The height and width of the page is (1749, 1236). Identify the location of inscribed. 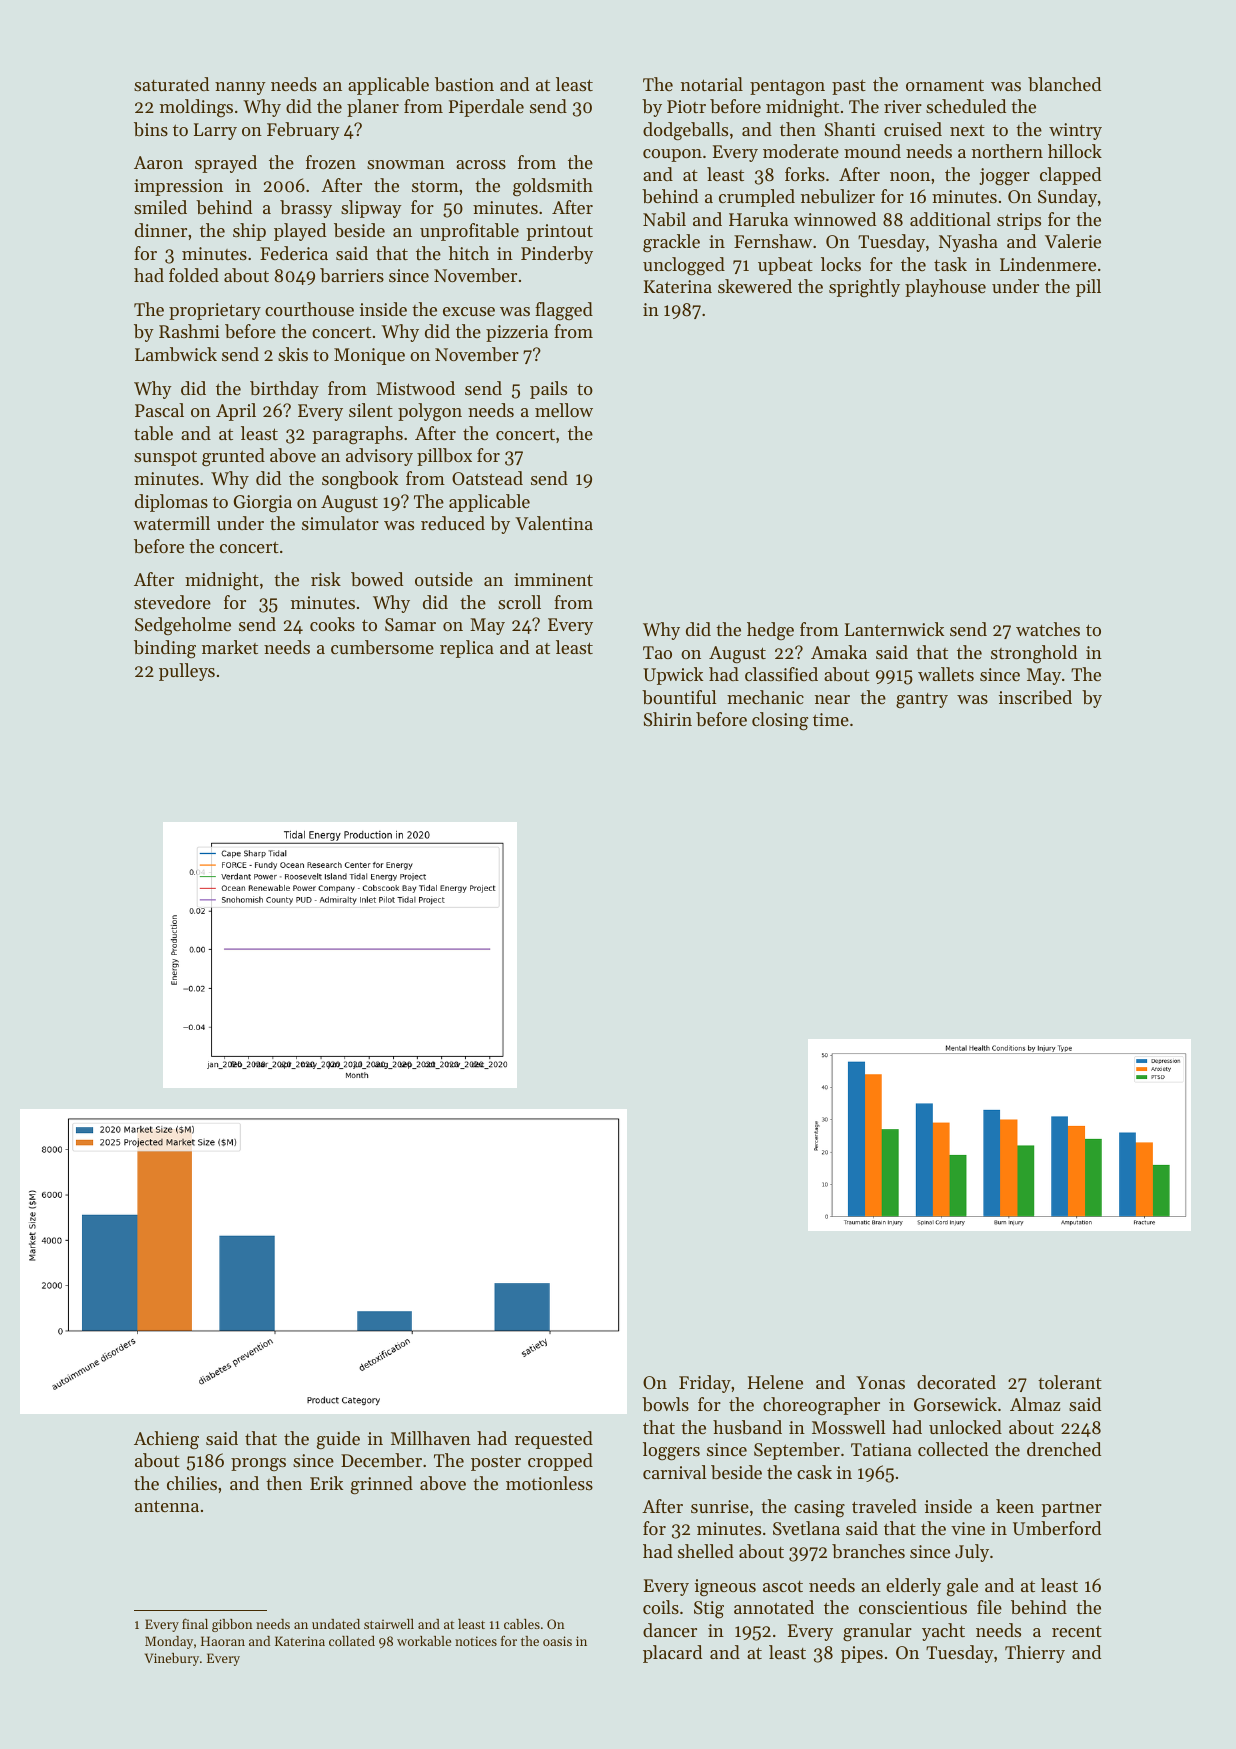
(1035, 697).
